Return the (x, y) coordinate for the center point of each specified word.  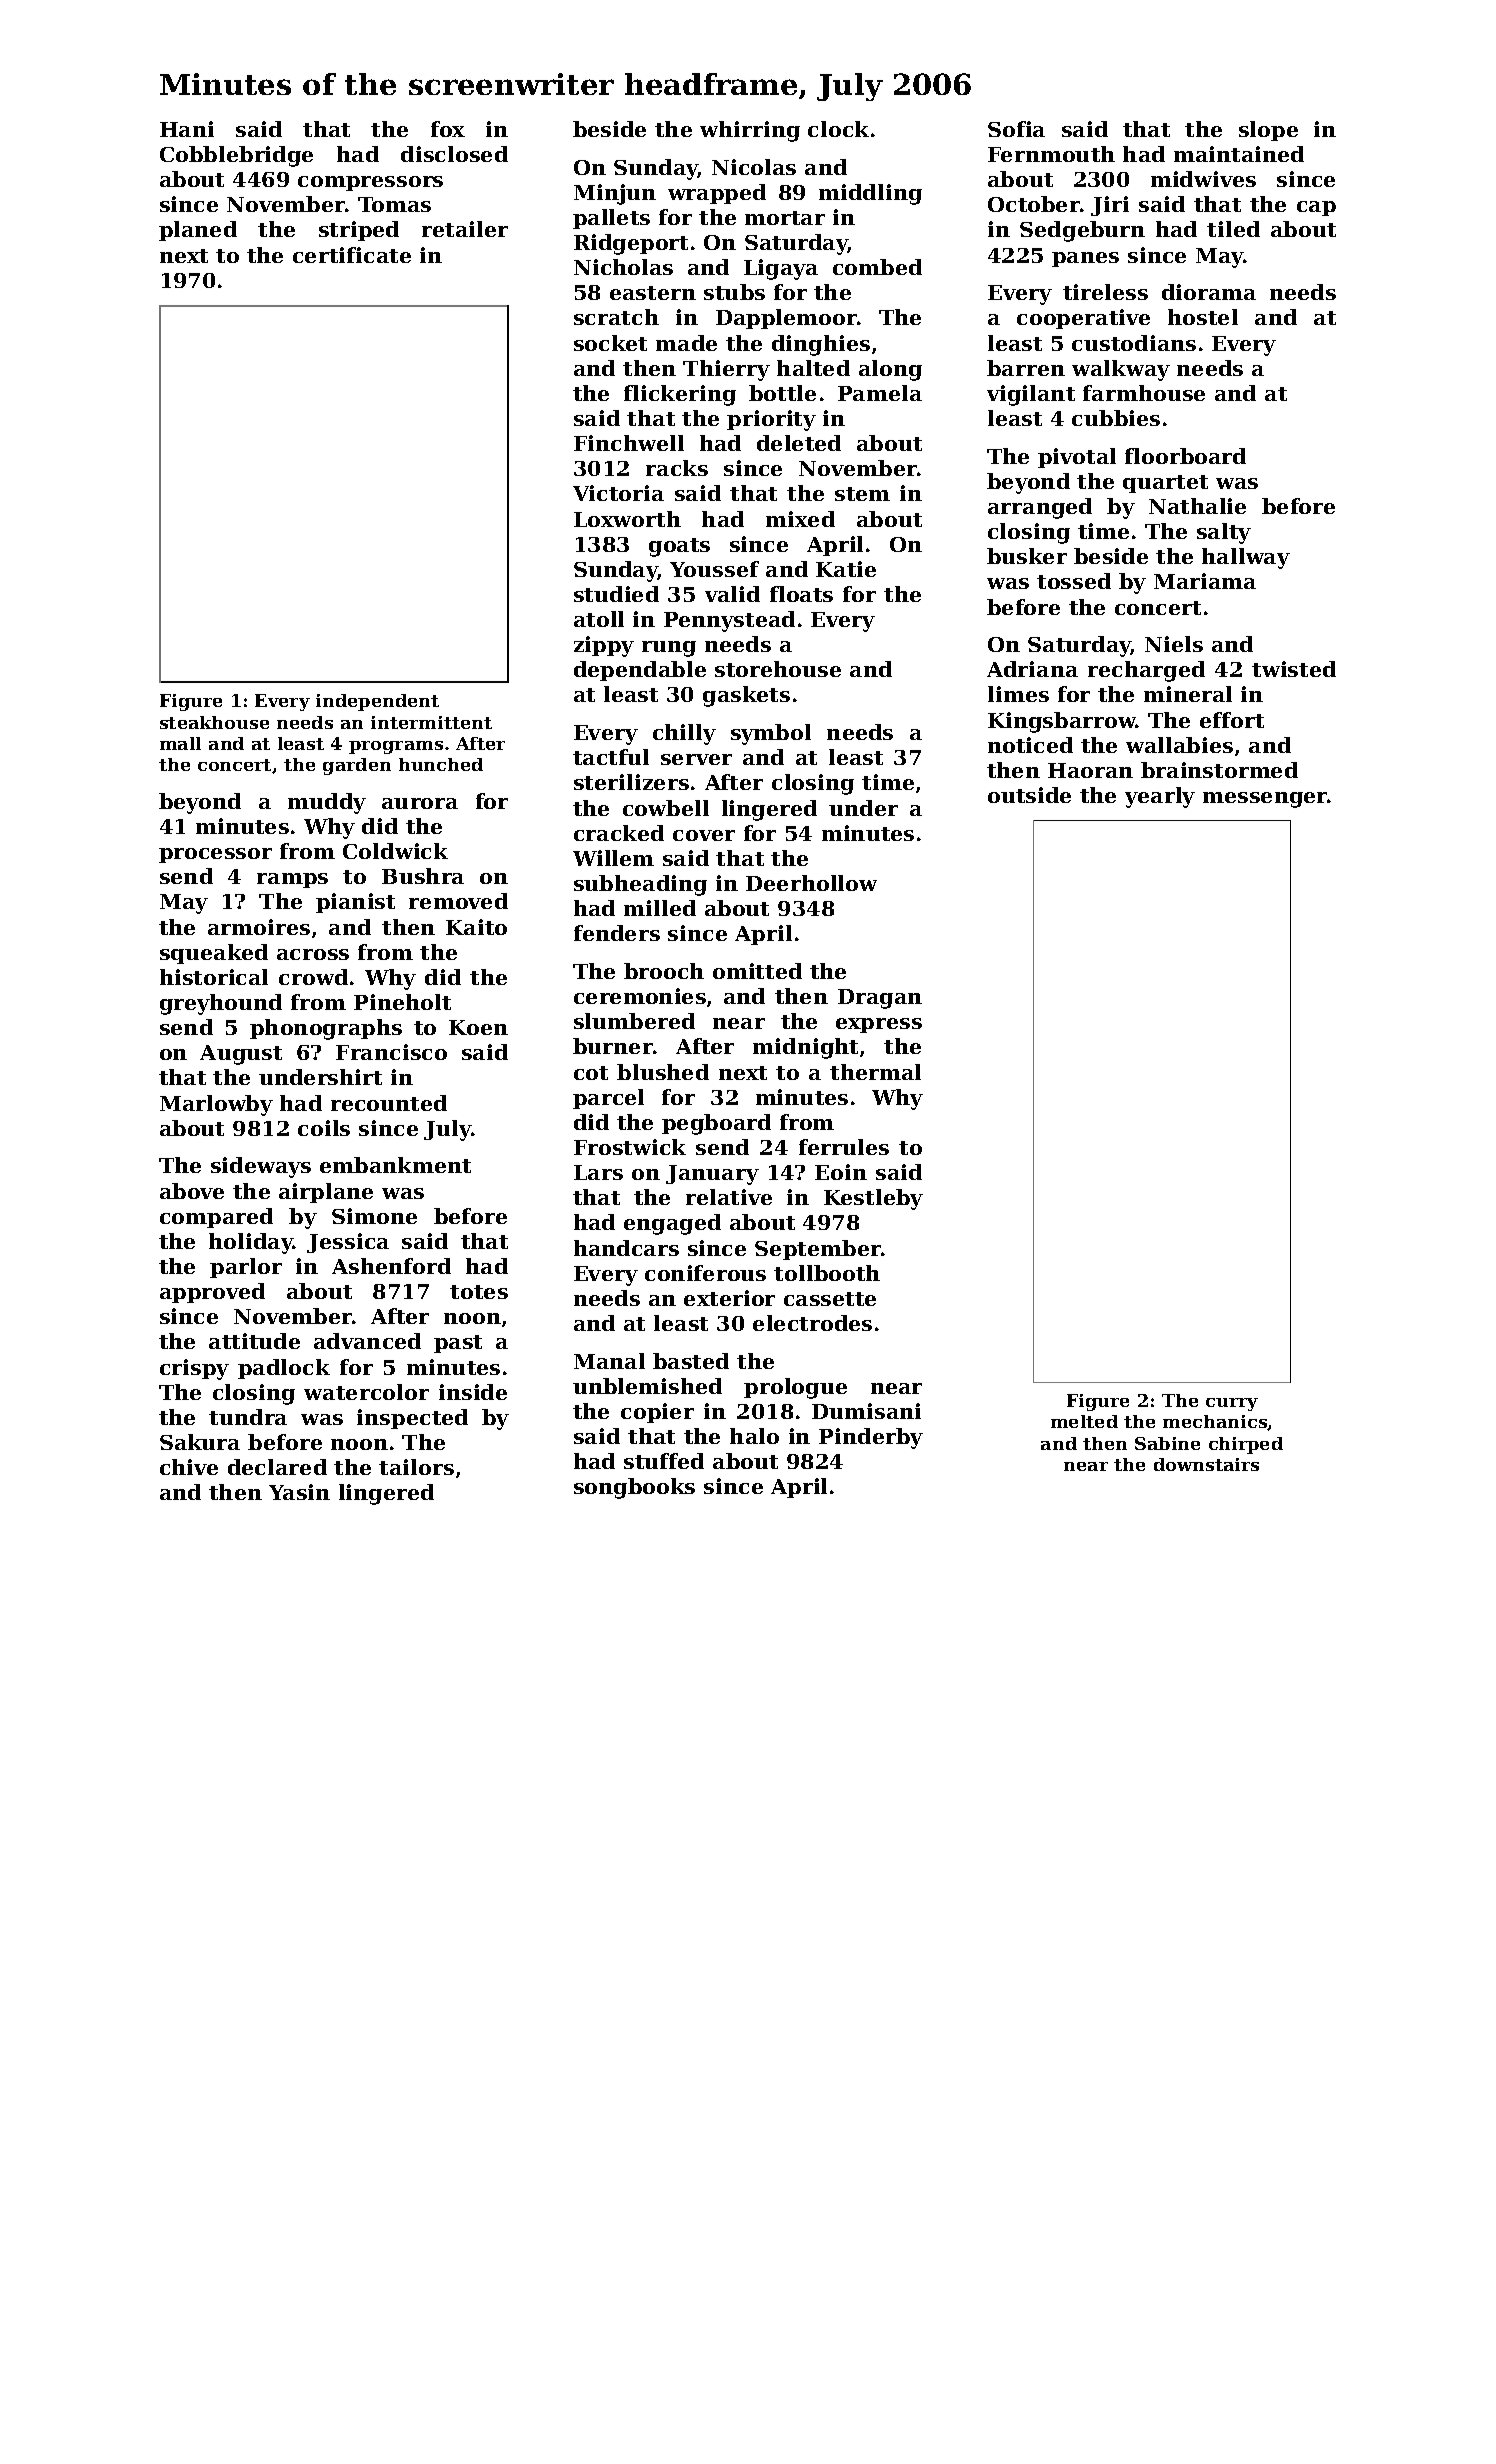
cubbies (1116, 418)
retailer (465, 229)
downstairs (1206, 1464)
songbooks (634, 1488)
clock (838, 129)
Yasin (299, 1492)
